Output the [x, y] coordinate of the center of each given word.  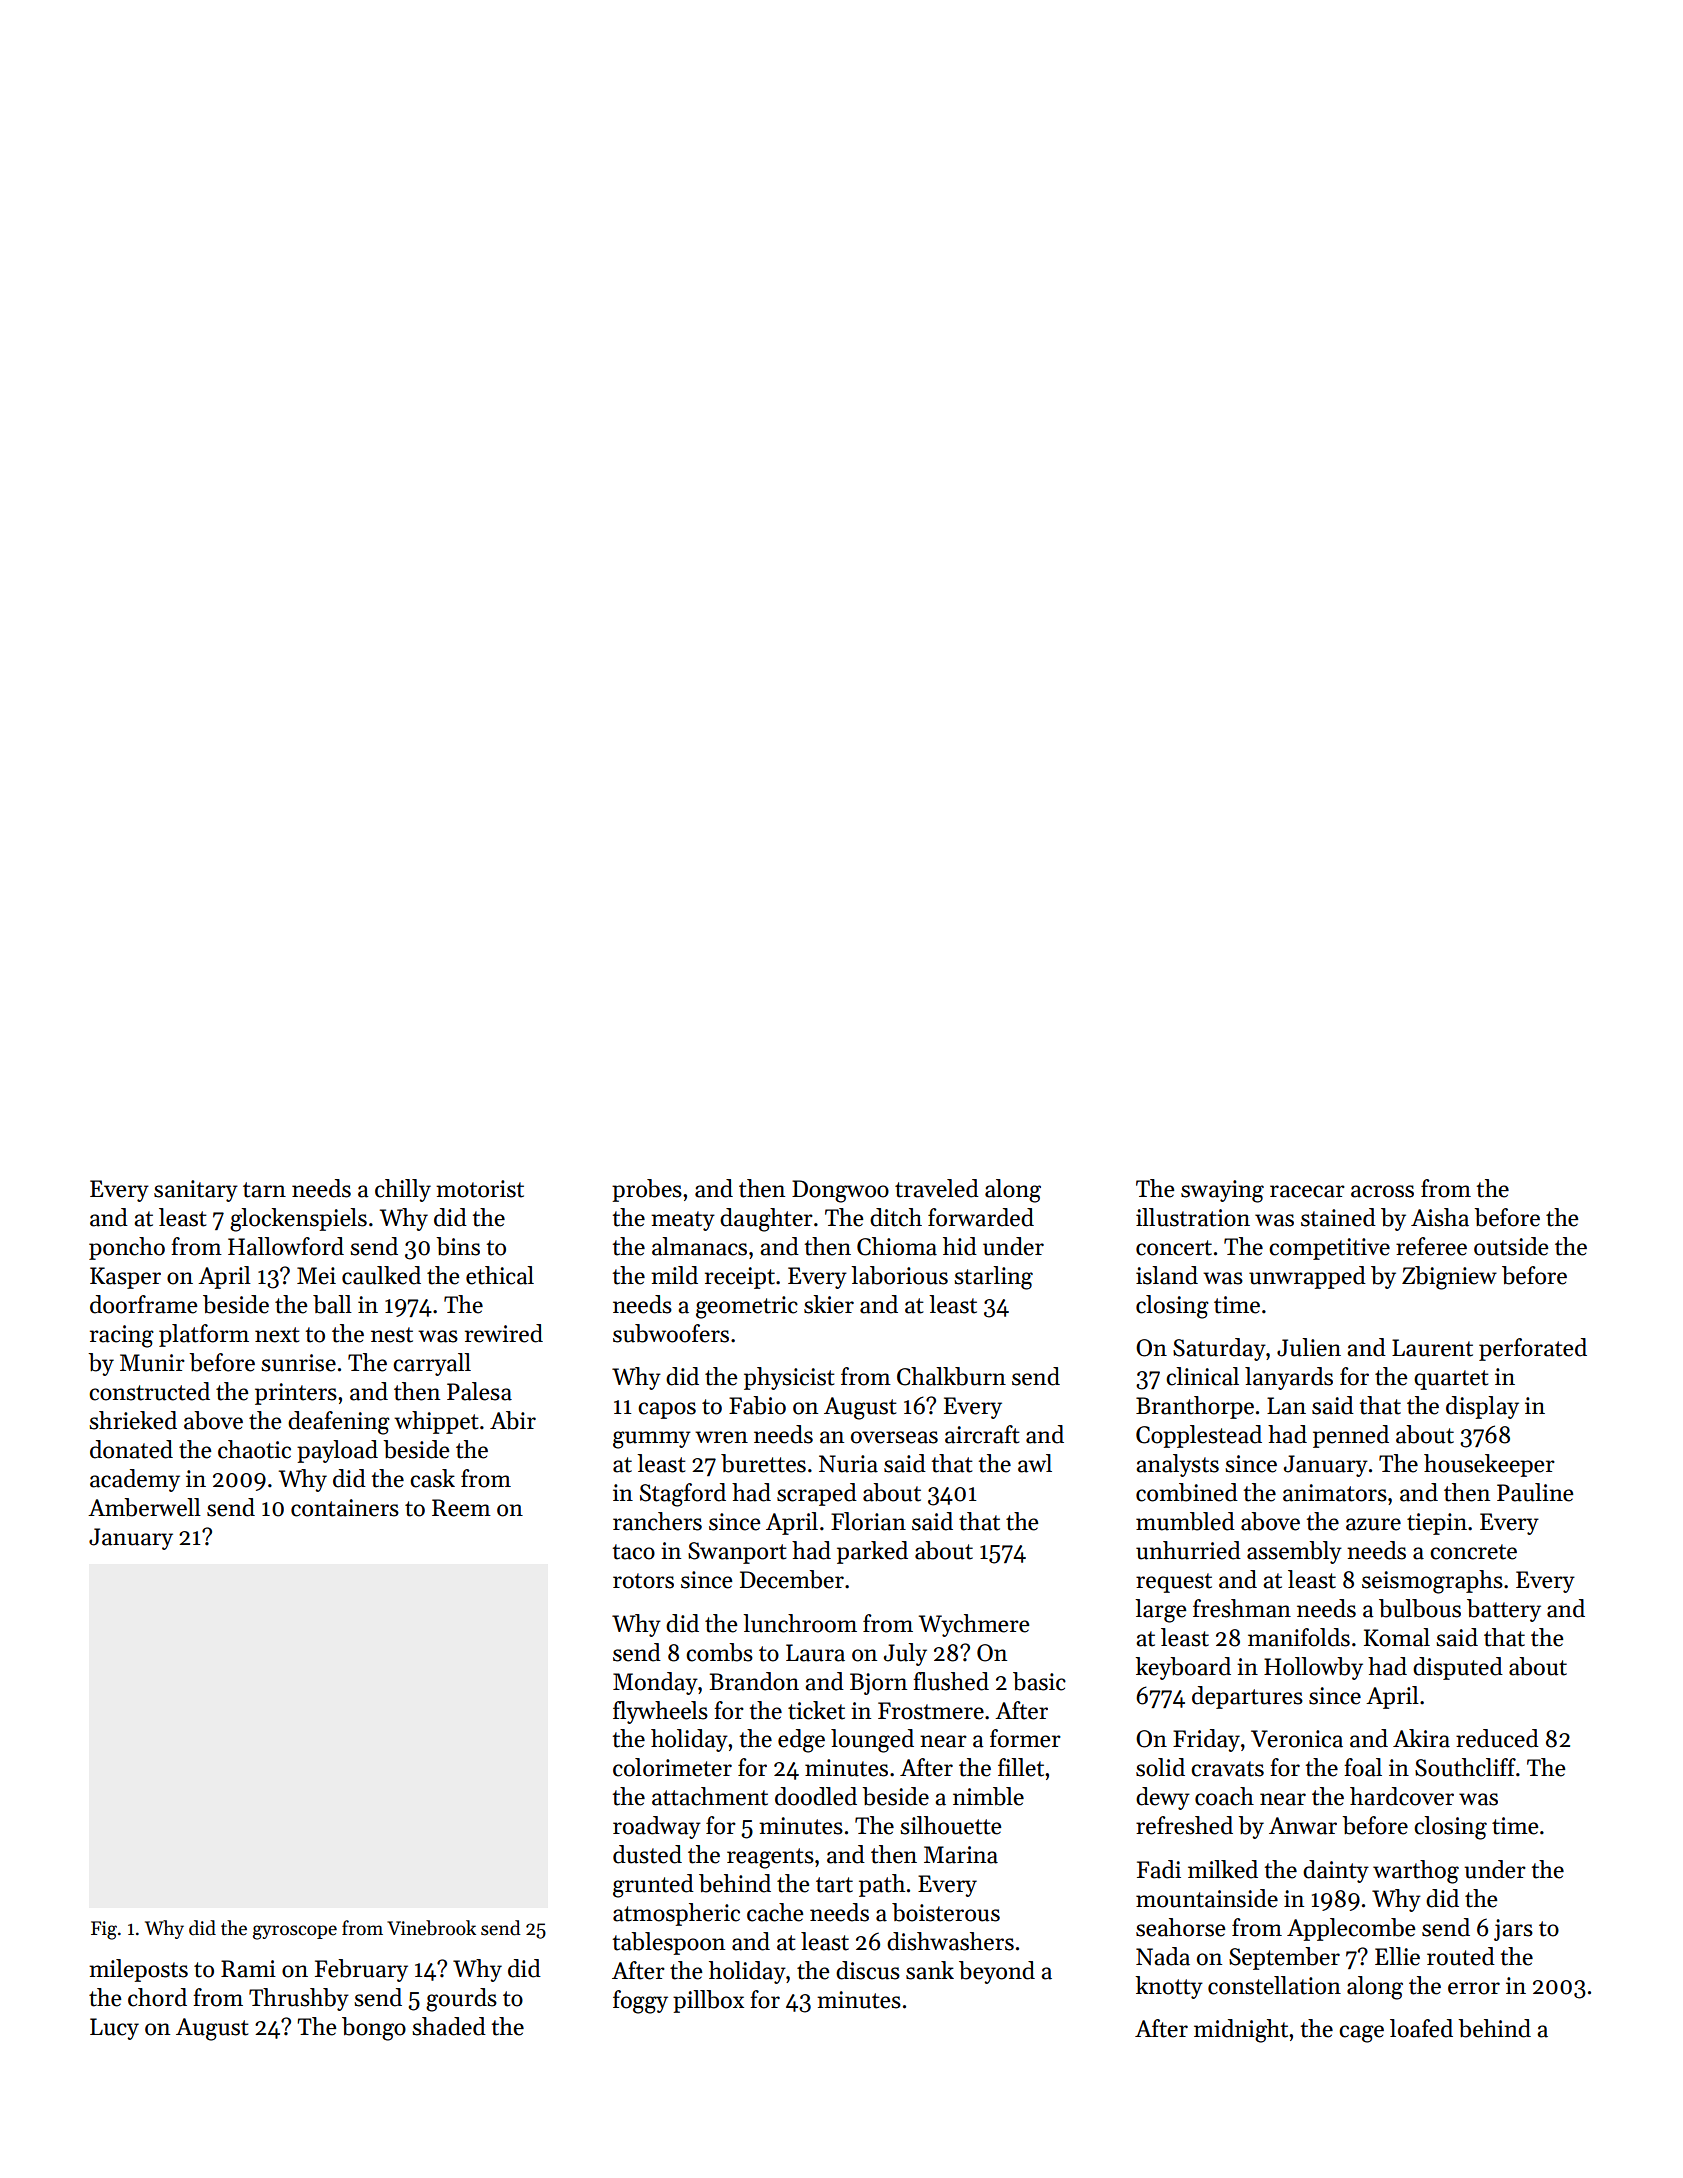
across [1382, 1191]
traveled [937, 1188]
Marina [961, 1855]
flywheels [660, 1712]
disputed [1458, 1668]
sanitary [196, 1191]
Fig [104, 1930]
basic [1039, 1681]
